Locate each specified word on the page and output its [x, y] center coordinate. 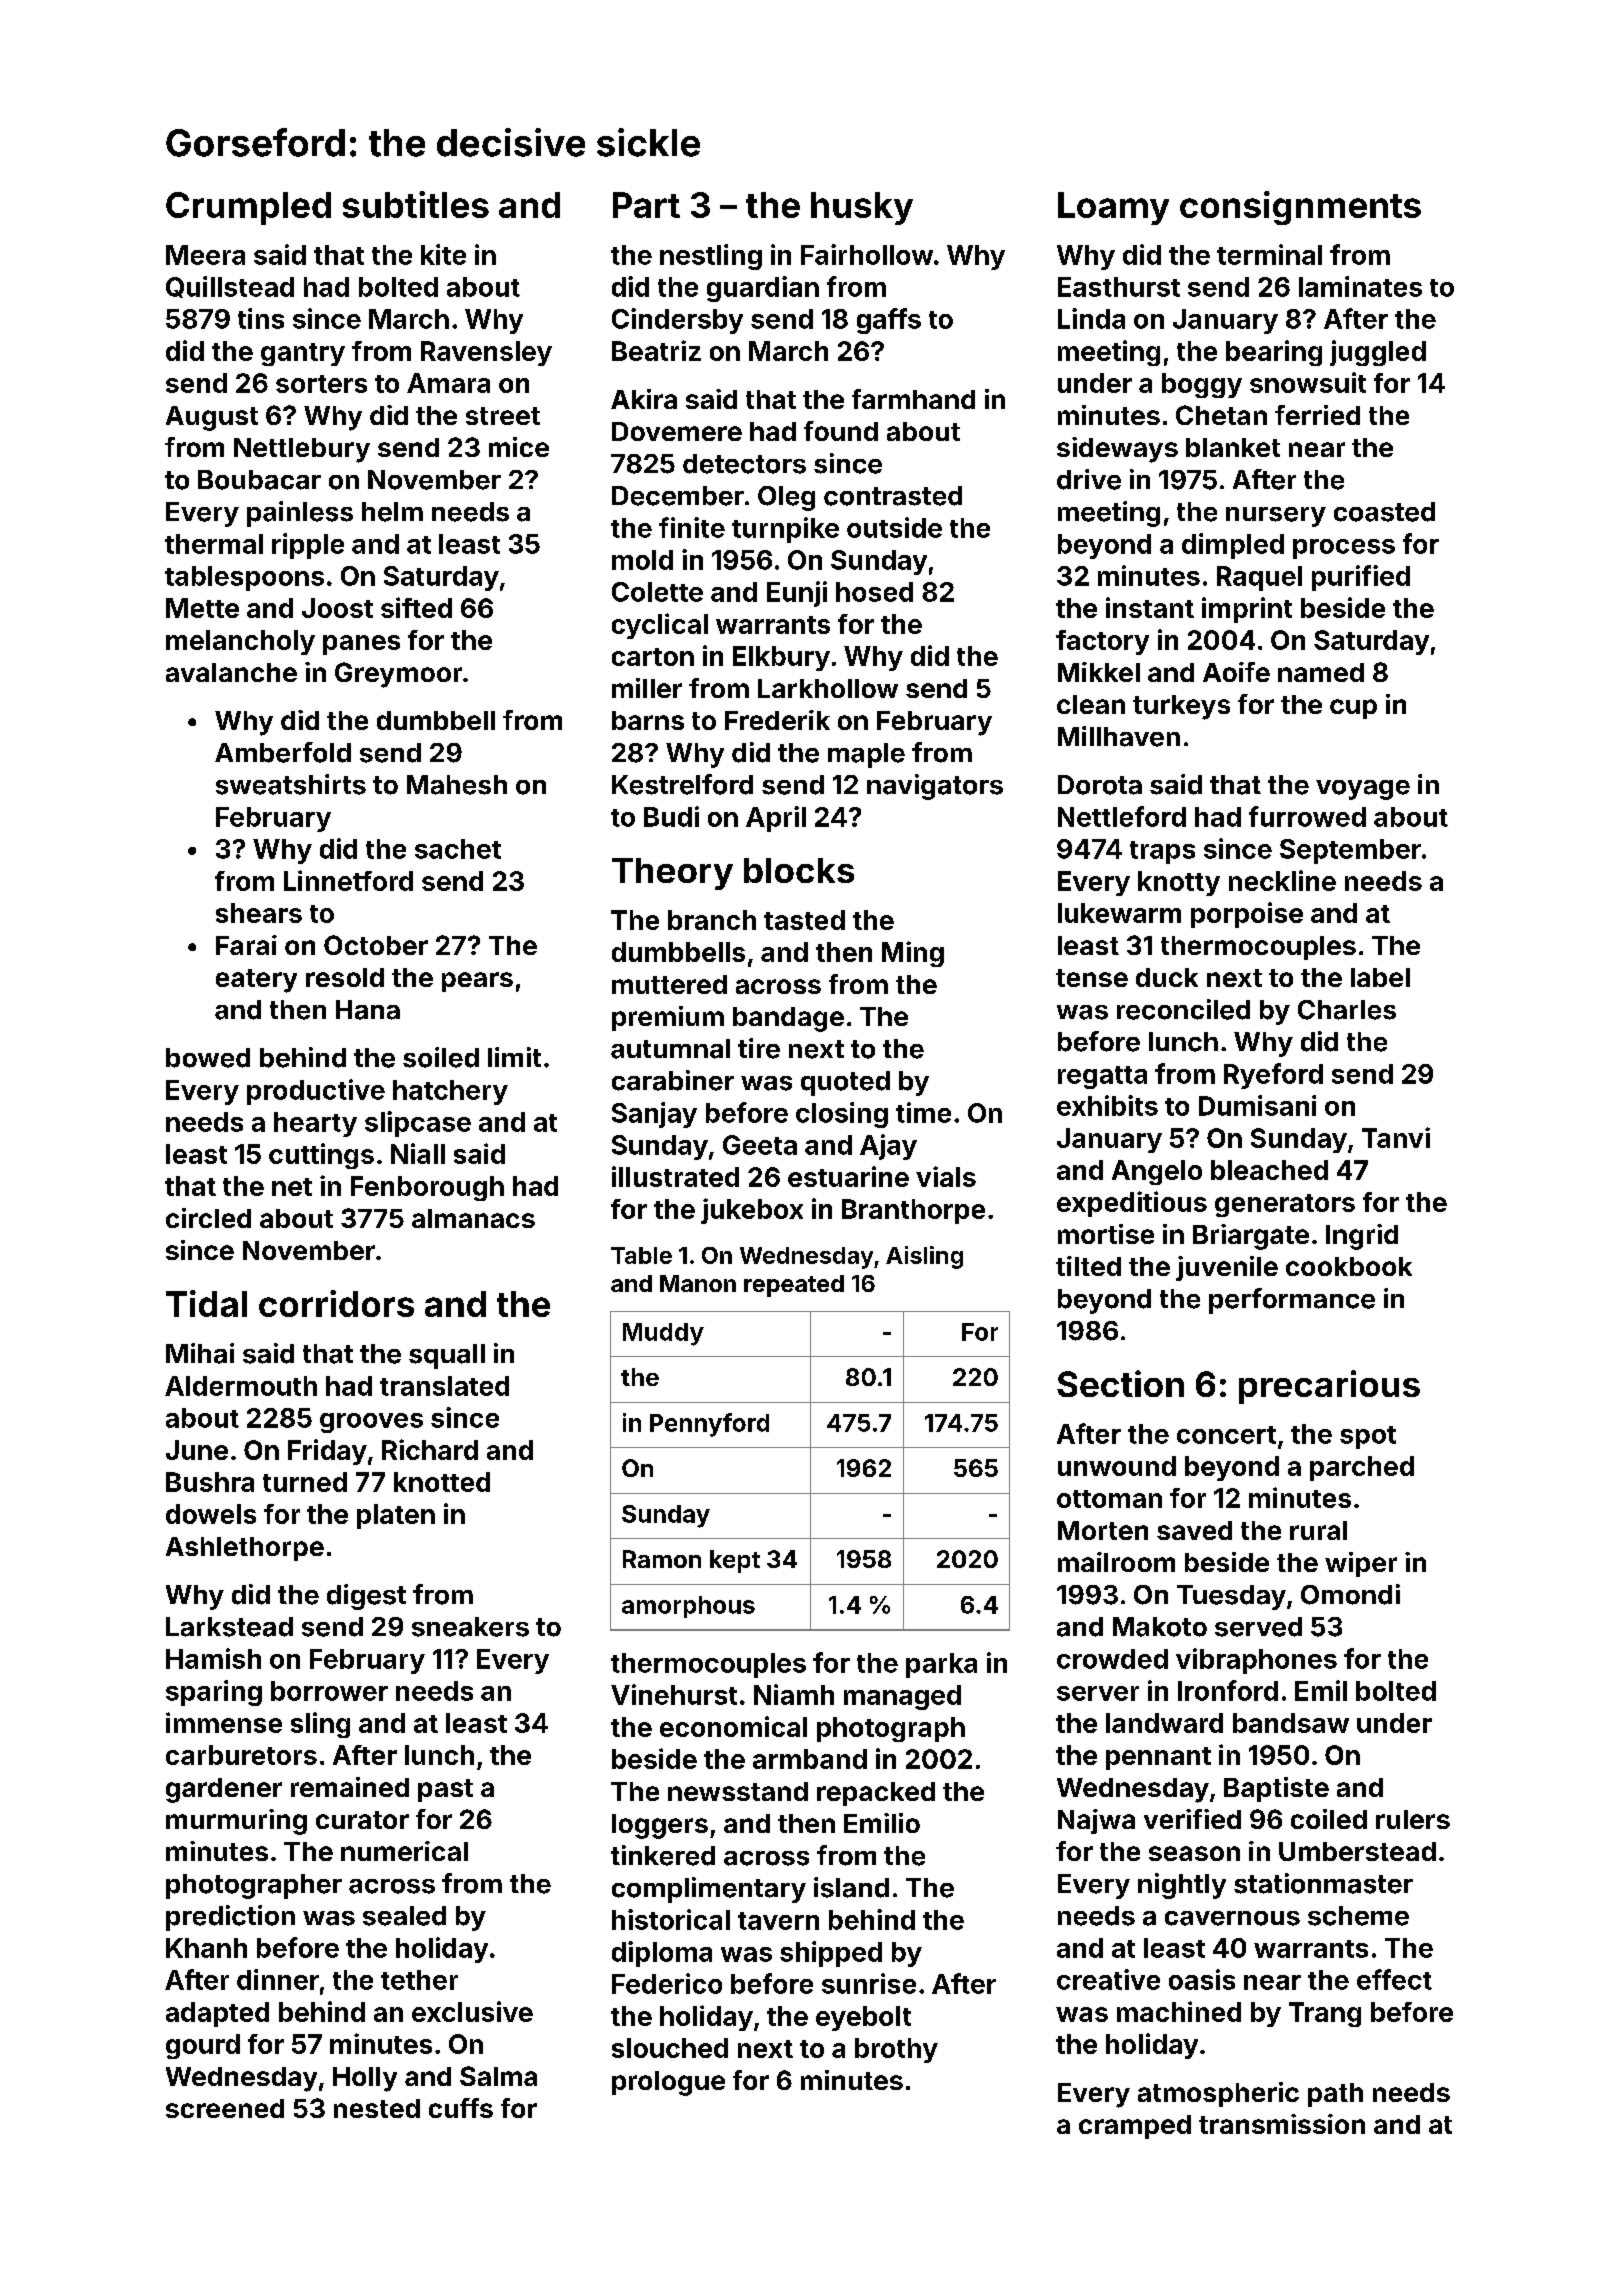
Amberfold [283, 752]
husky [862, 208]
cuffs [461, 2108]
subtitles [416, 204]
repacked [876, 1794]
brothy [896, 2050]
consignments [1300, 208]
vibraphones [1256, 1661]
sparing [214, 1693]
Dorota [1100, 785]
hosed [874, 592]
